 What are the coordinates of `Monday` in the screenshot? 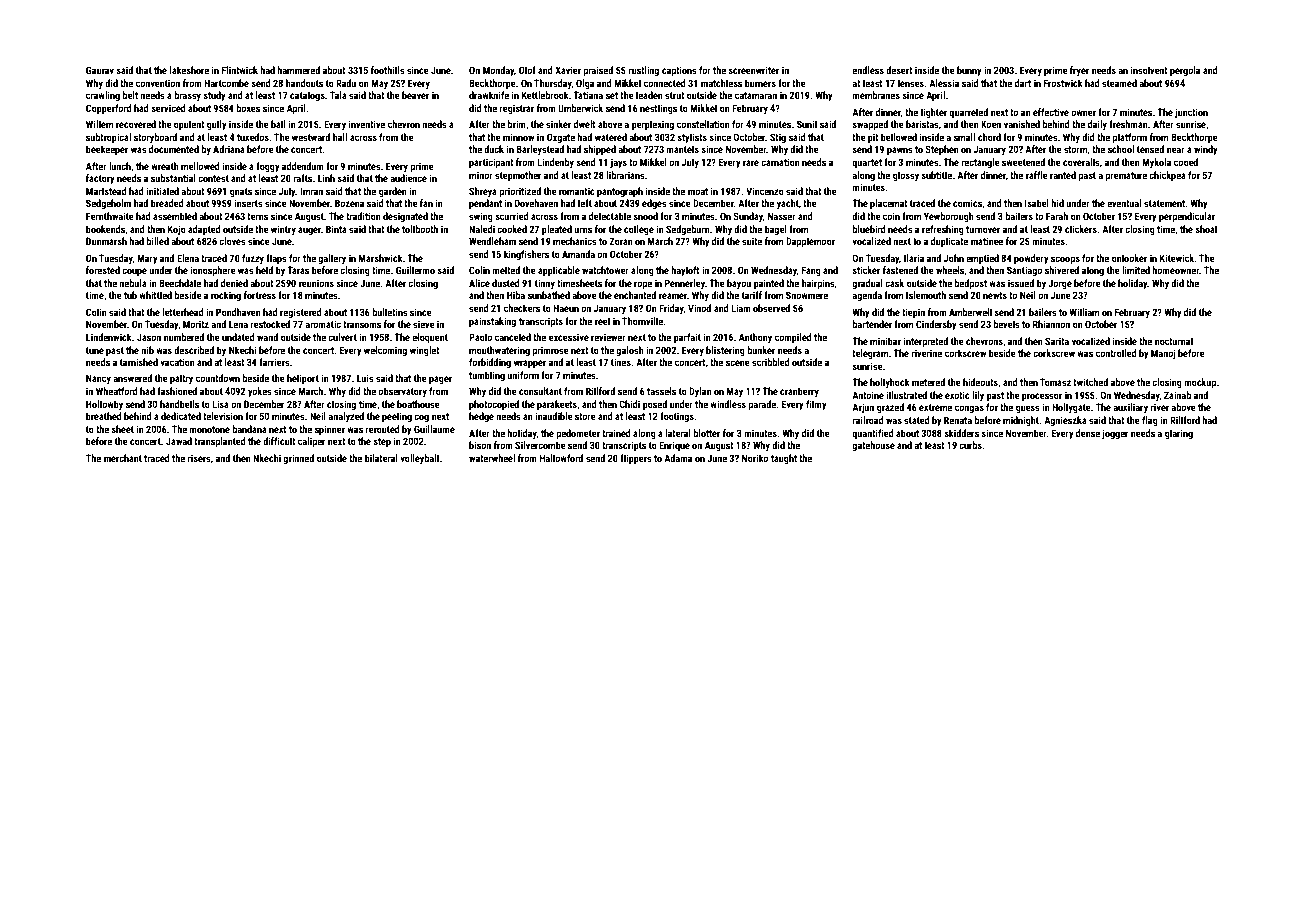 It's located at (498, 71).
